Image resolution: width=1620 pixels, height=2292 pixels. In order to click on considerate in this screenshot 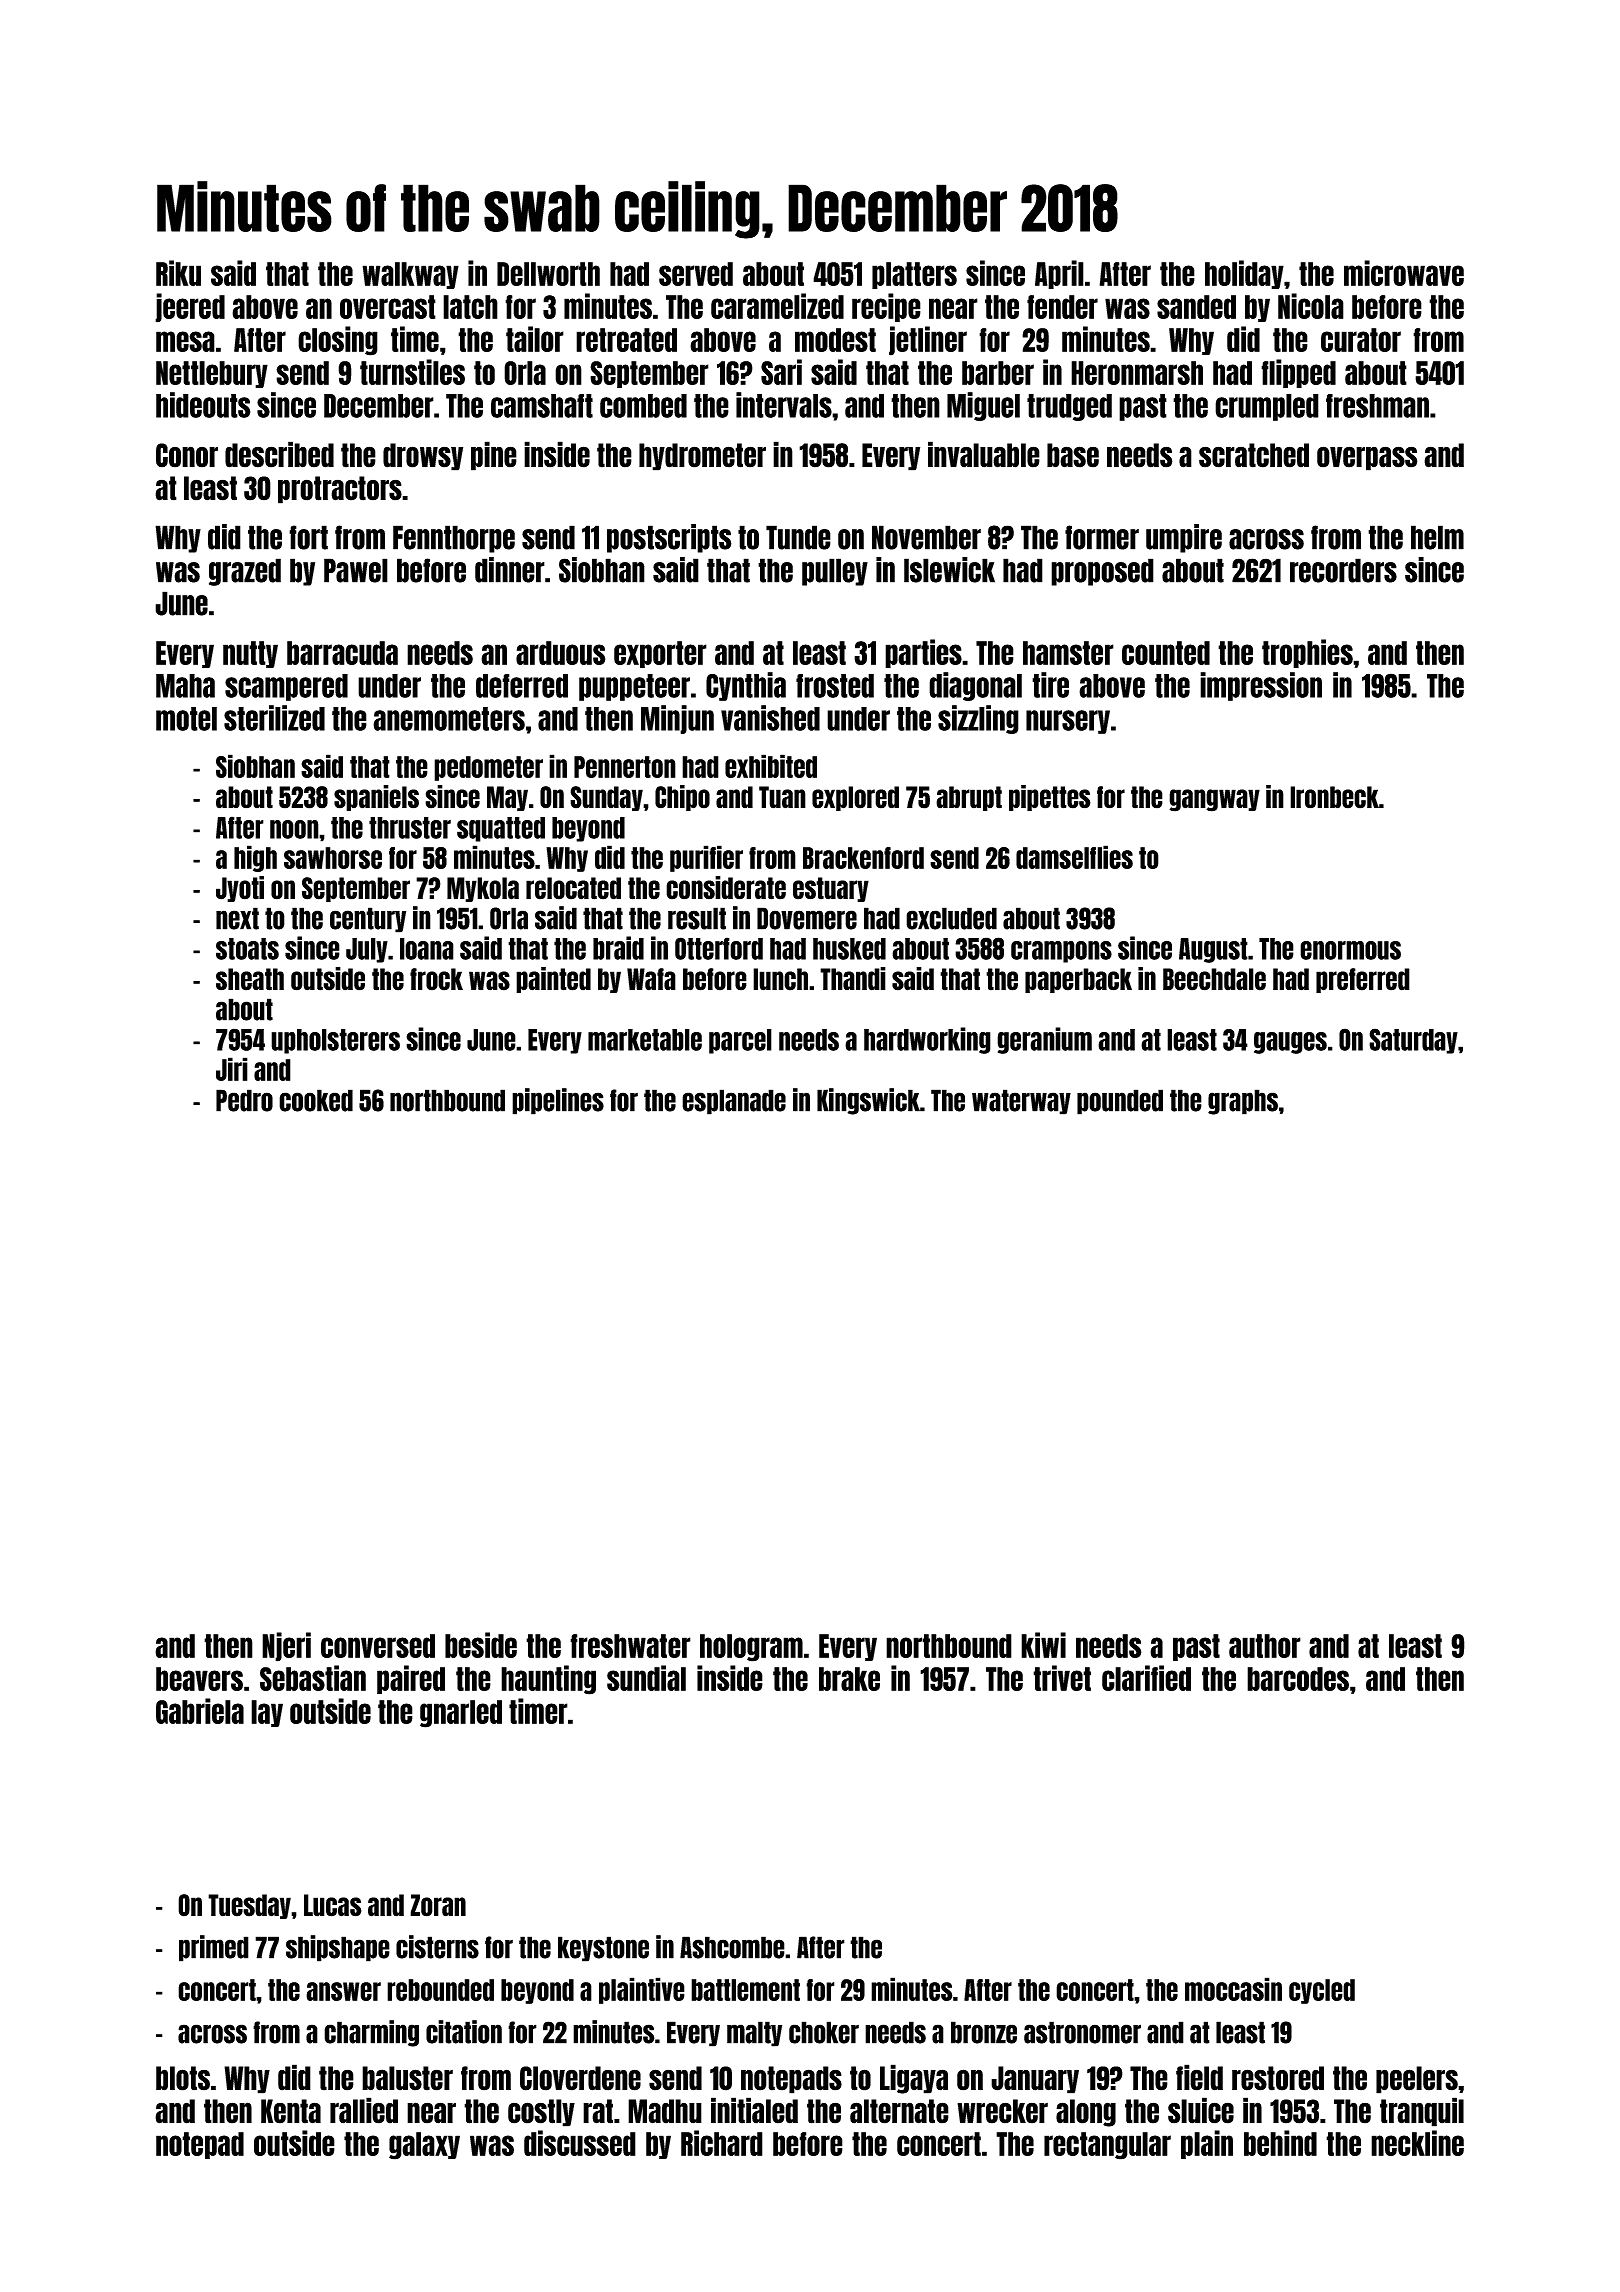, I will do `click(726, 888)`.
